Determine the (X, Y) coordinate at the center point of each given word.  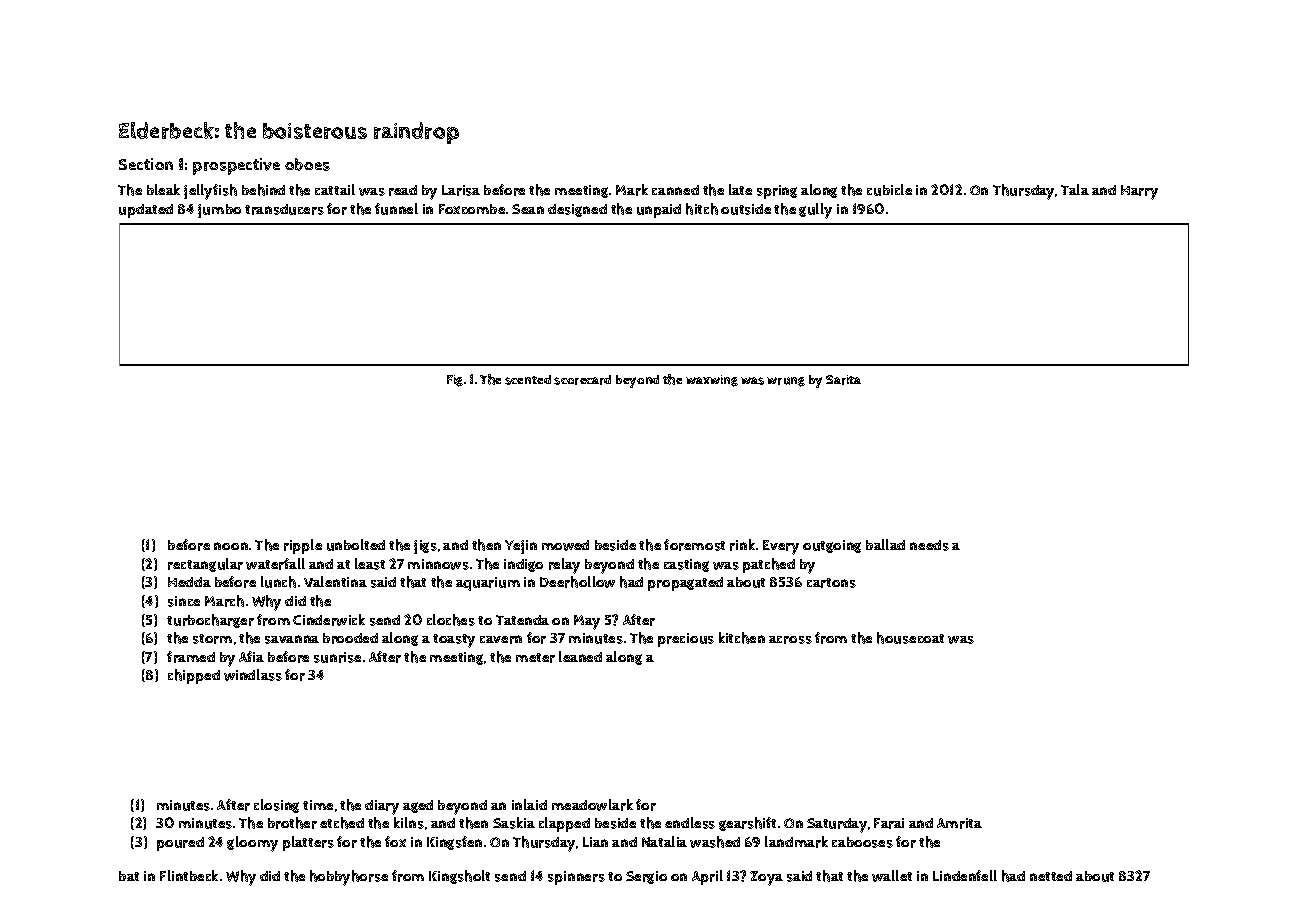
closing (276, 806)
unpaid (659, 211)
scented (528, 380)
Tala (1075, 189)
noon (231, 546)
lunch (278, 582)
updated (146, 211)
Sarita (843, 380)
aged (418, 806)
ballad (885, 544)
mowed (565, 545)
